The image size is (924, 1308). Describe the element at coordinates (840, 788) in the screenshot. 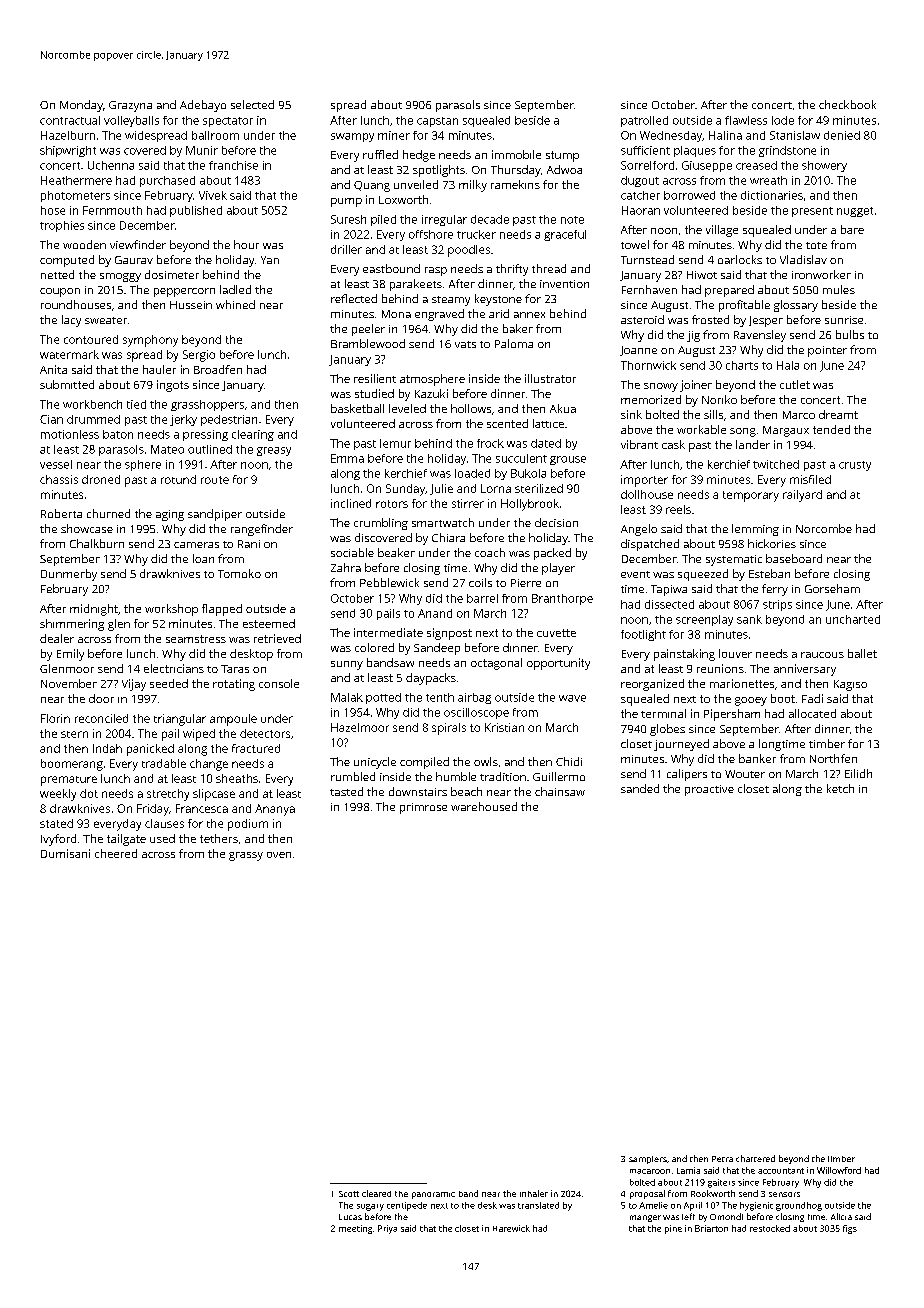

I see `ketch` at that location.
